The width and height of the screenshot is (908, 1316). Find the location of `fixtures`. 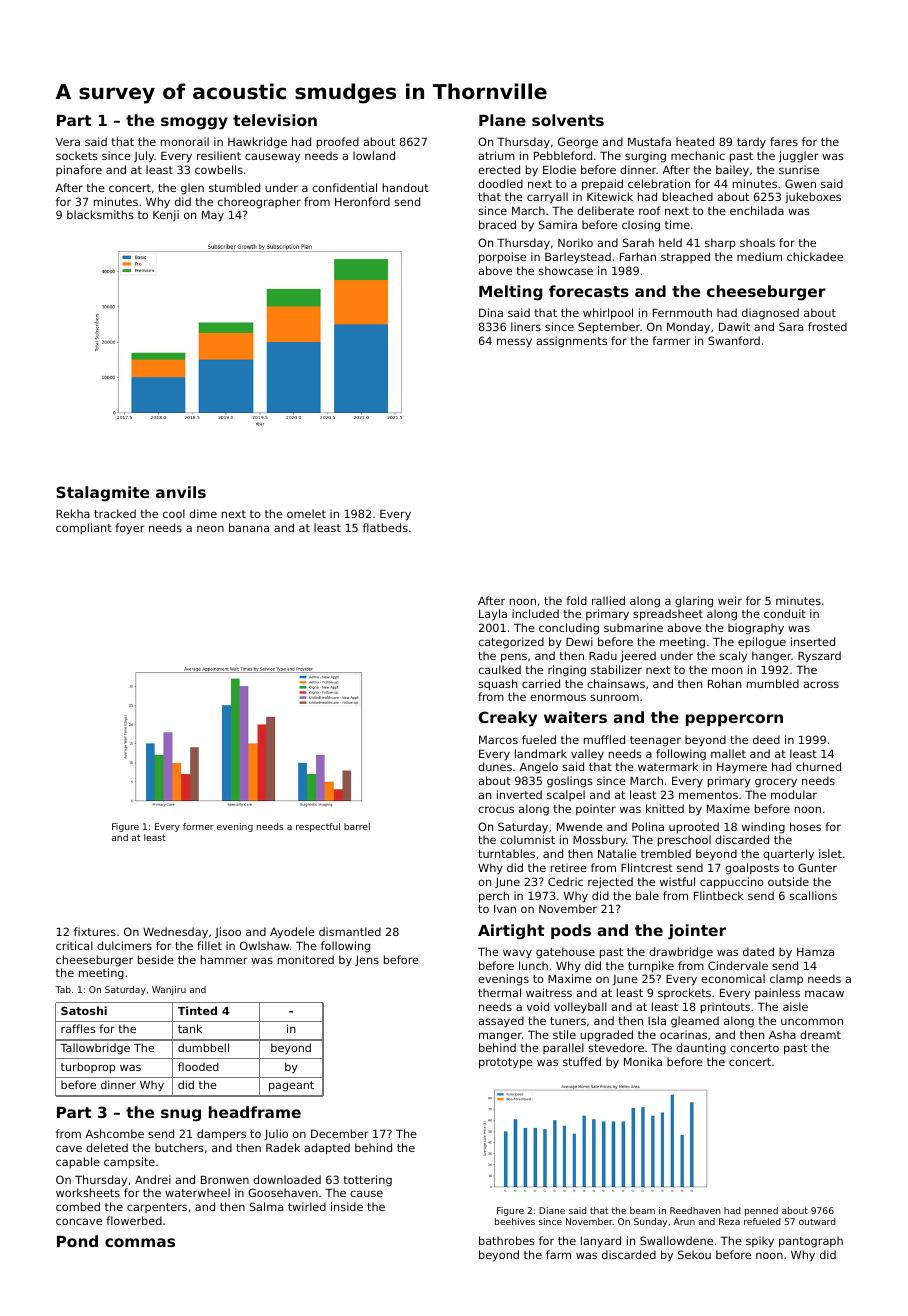

fixtures is located at coordinates (95, 931).
